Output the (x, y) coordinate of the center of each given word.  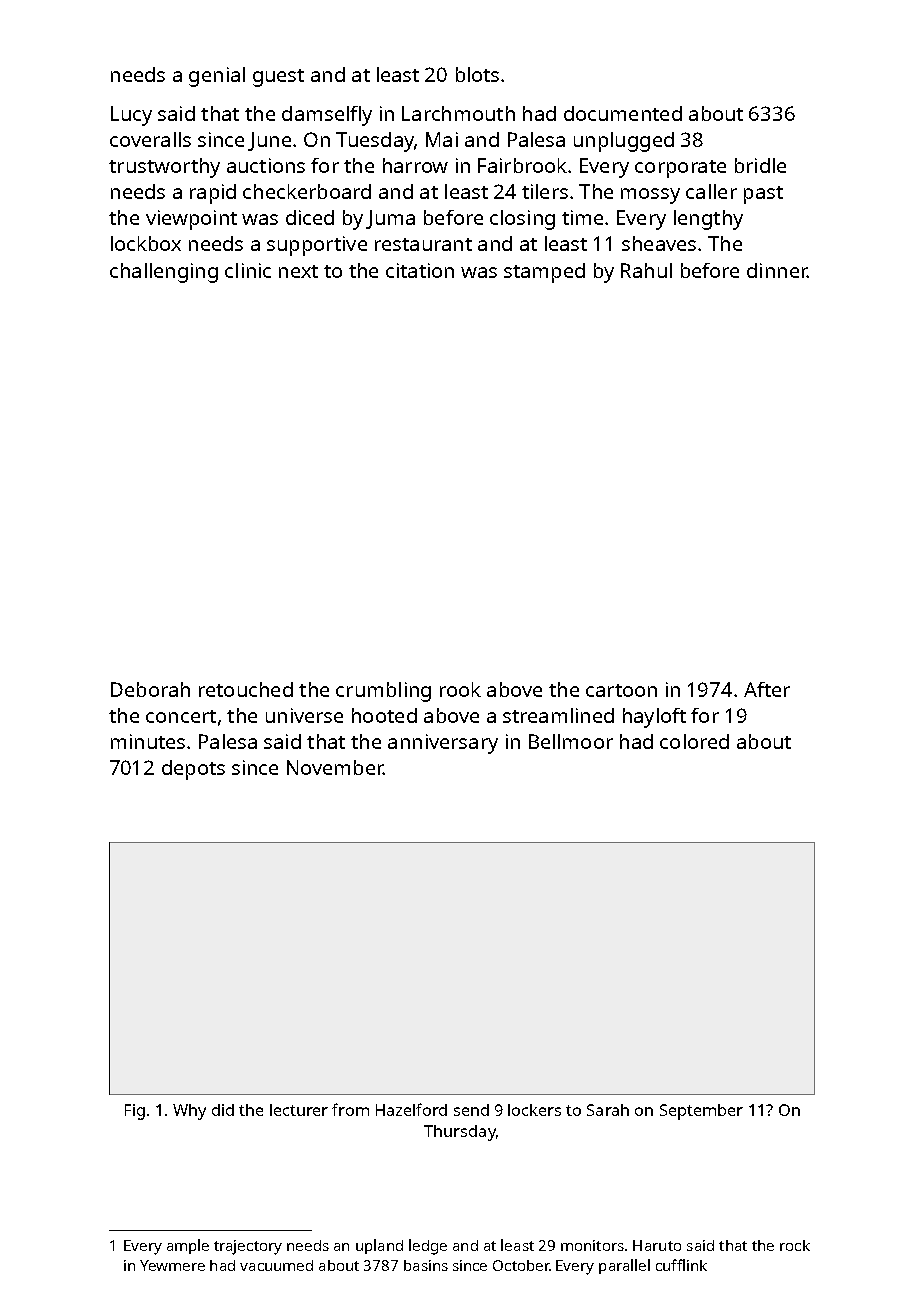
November (335, 767)
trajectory (248, 1247)
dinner (777, 270)
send (471, 1110)
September (701, 1112)
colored (694, 741)
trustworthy (164, 168)
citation (420, 270)
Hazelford (411, 1109)
